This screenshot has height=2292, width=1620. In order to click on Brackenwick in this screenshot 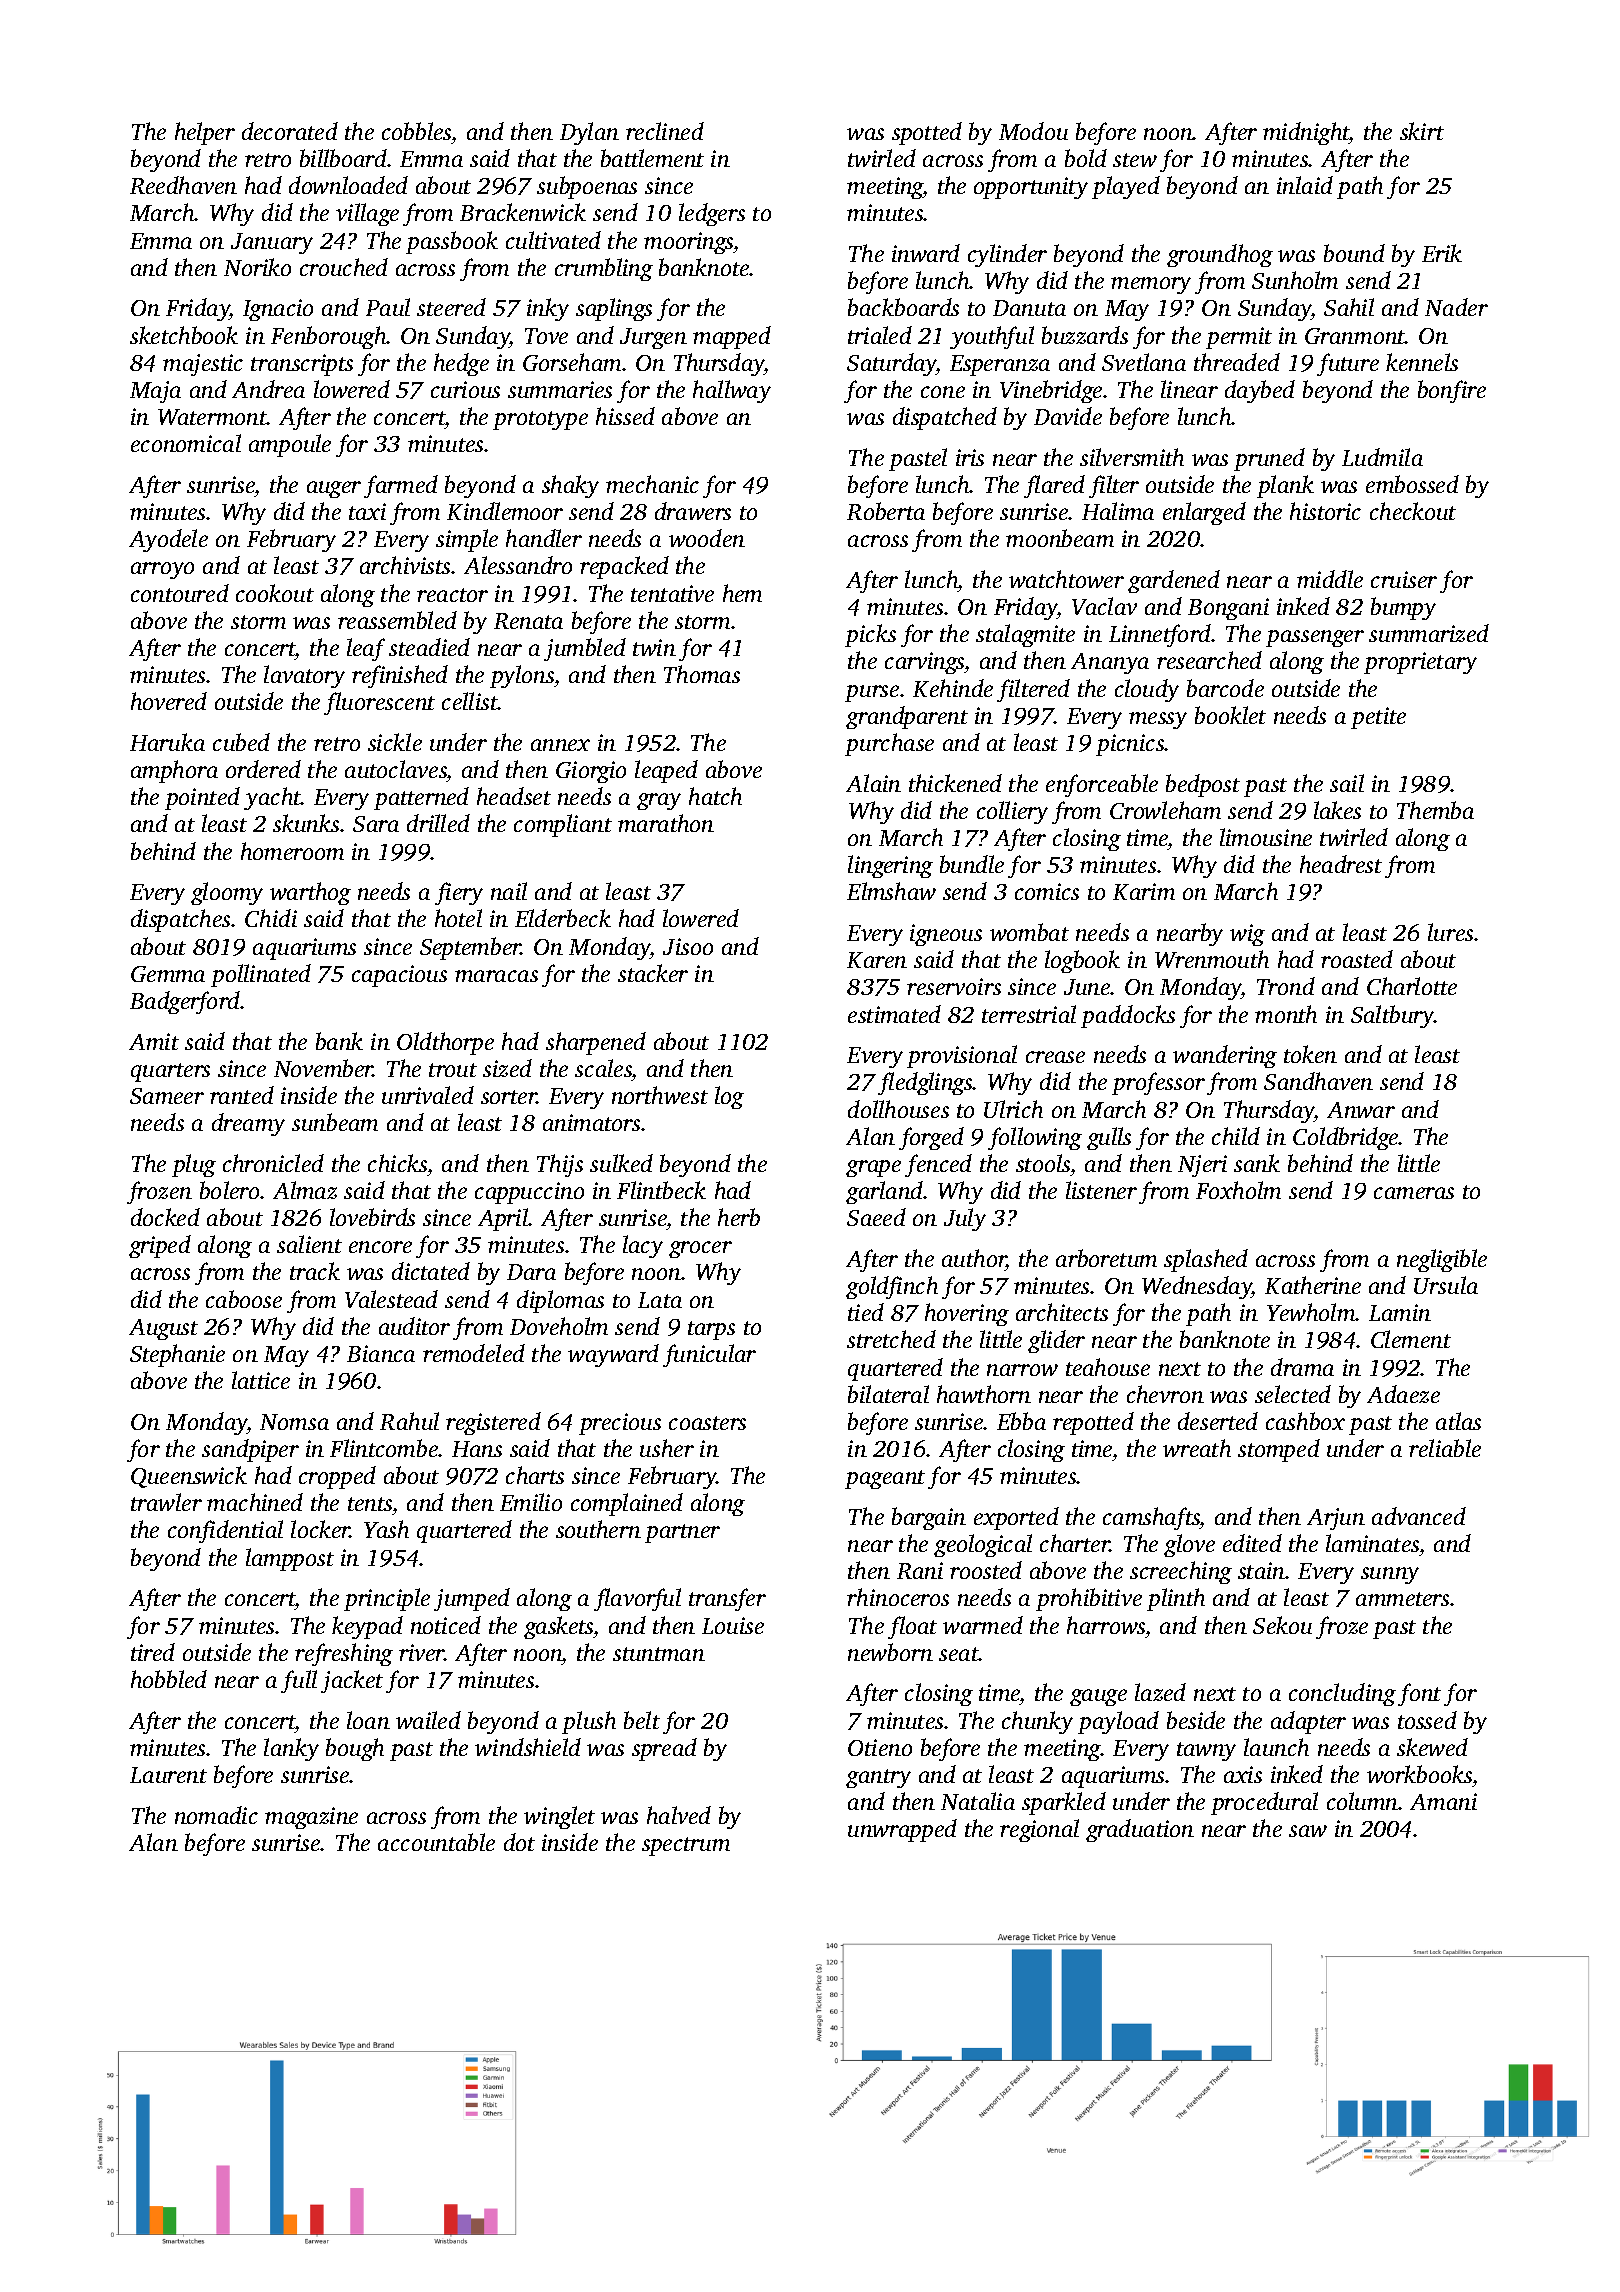, I will do `click(523, 212)`.
